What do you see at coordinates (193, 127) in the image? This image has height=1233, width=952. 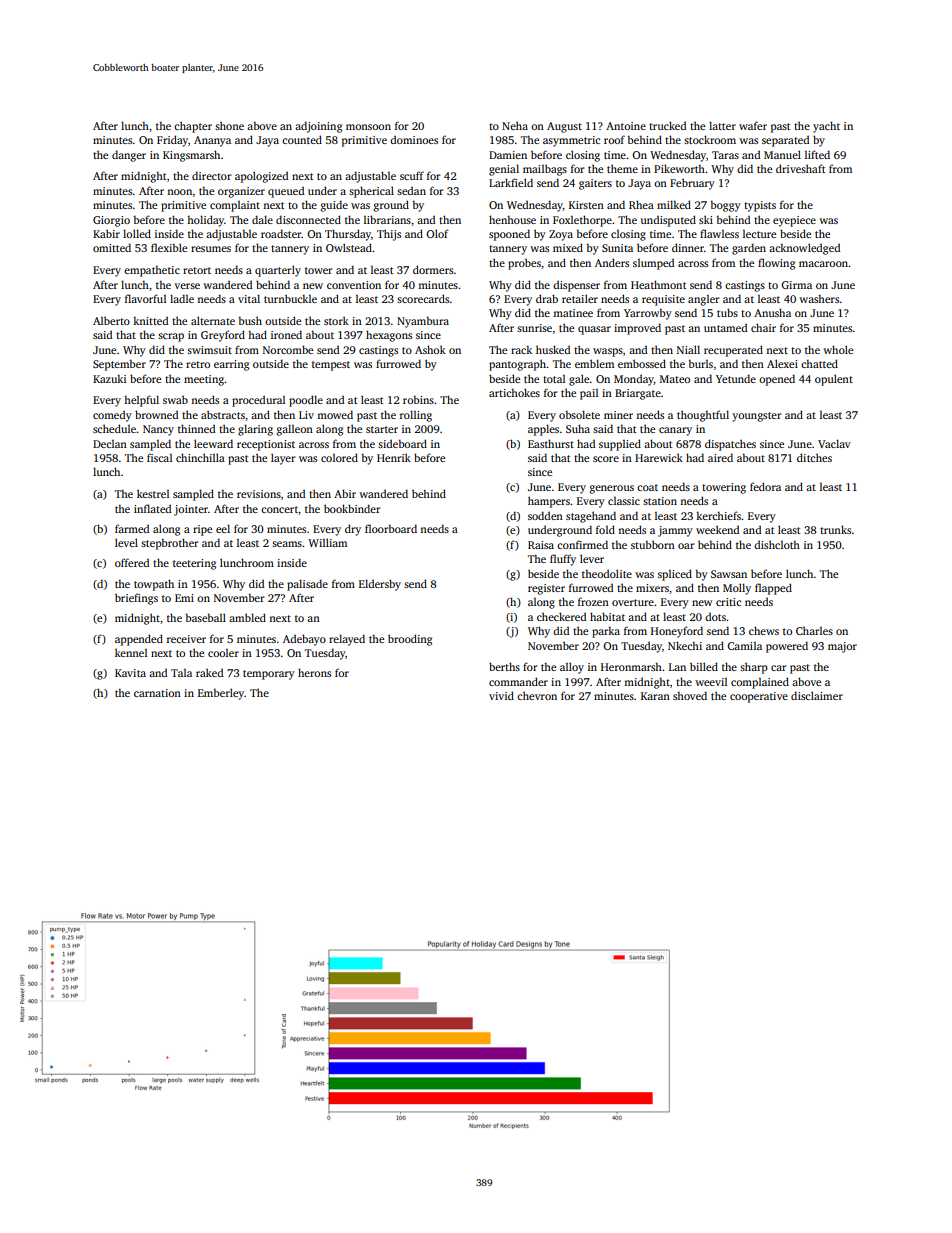 I see `chapter` at bounding box center [193, 127].
